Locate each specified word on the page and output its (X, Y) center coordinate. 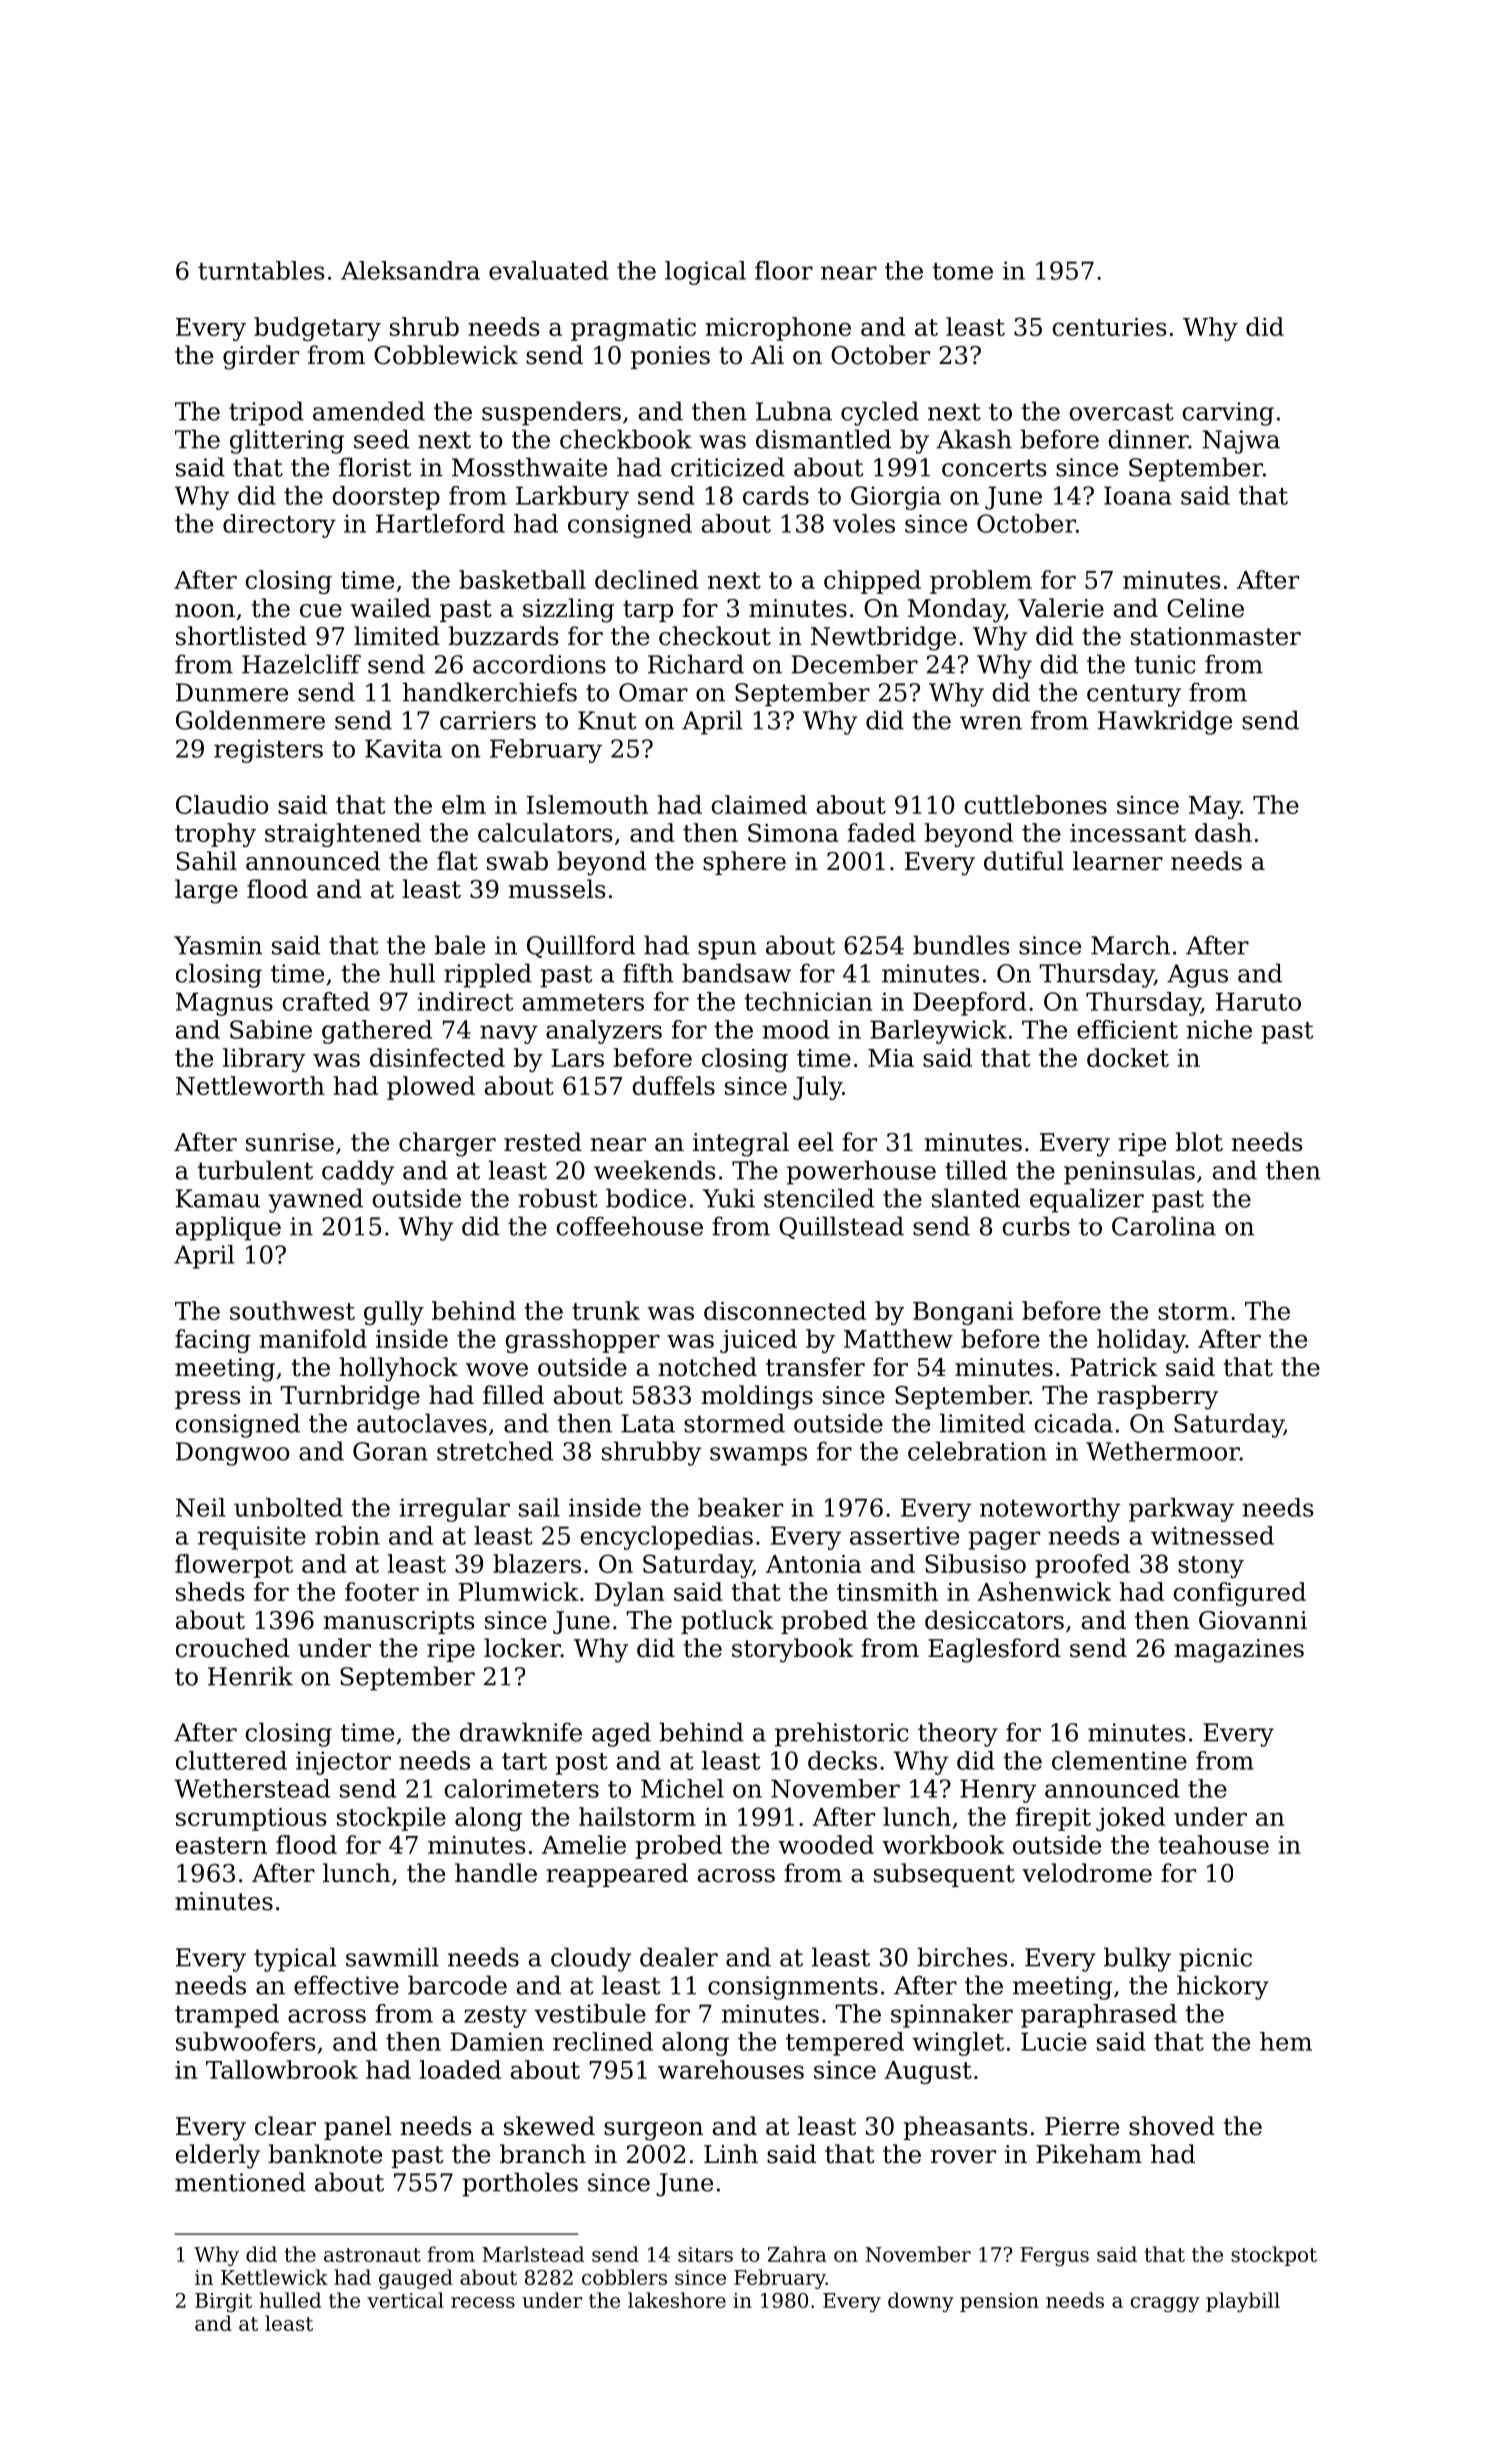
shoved (1172, 2126)
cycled (880, 413)
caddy (358, 1172)
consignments (793, 1988)
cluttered (231, 1760)
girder (261, 357)
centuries (1109, 327)
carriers (488, 720)
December (854, 664)
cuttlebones (1035, 804)
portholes (520, 2184)
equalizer (1087, 1200)
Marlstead (533, 2254)
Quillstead (841, 1227)
